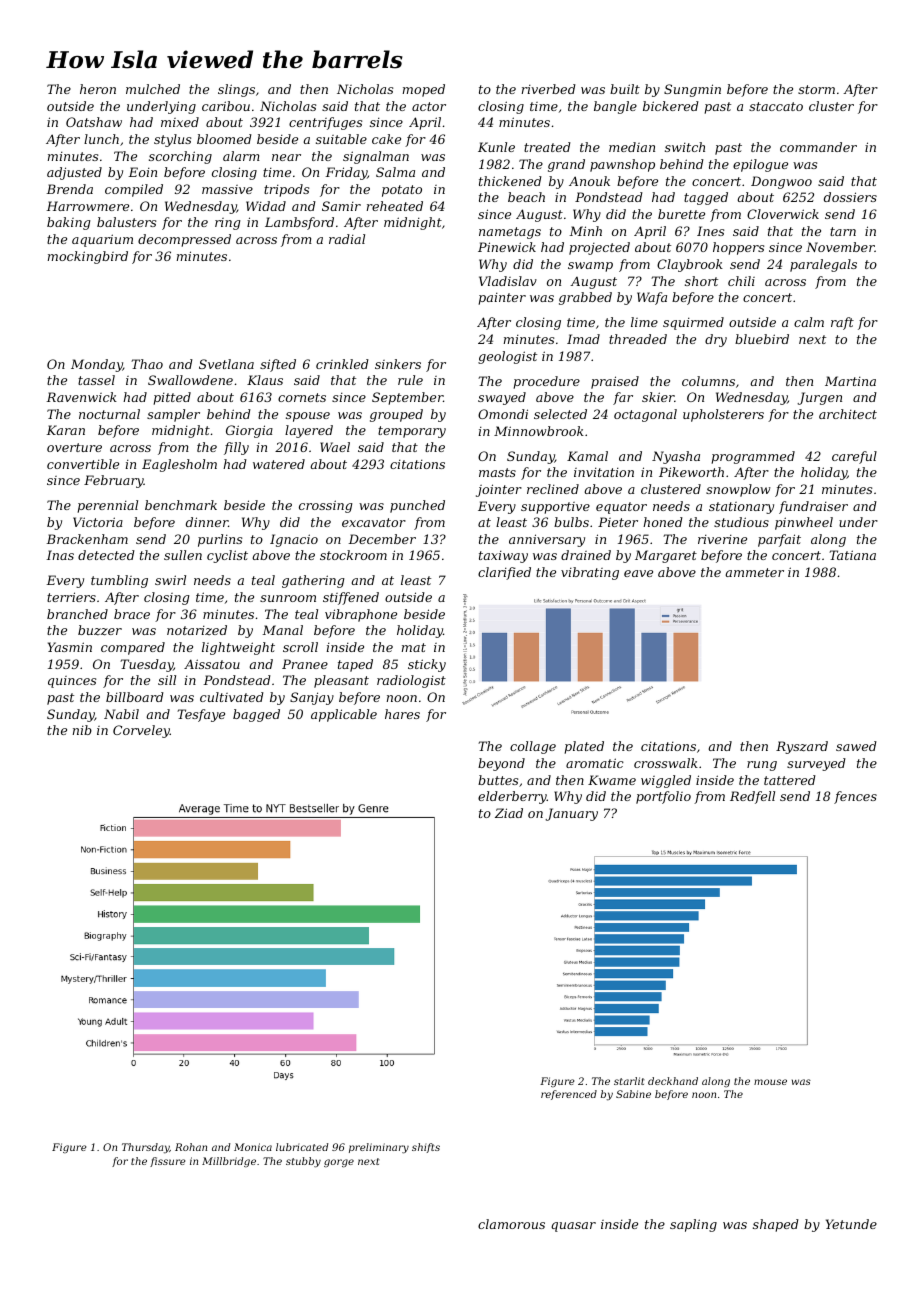 The image size is (924, 1308). I want to click on pawnshop, so click(622, 165).
